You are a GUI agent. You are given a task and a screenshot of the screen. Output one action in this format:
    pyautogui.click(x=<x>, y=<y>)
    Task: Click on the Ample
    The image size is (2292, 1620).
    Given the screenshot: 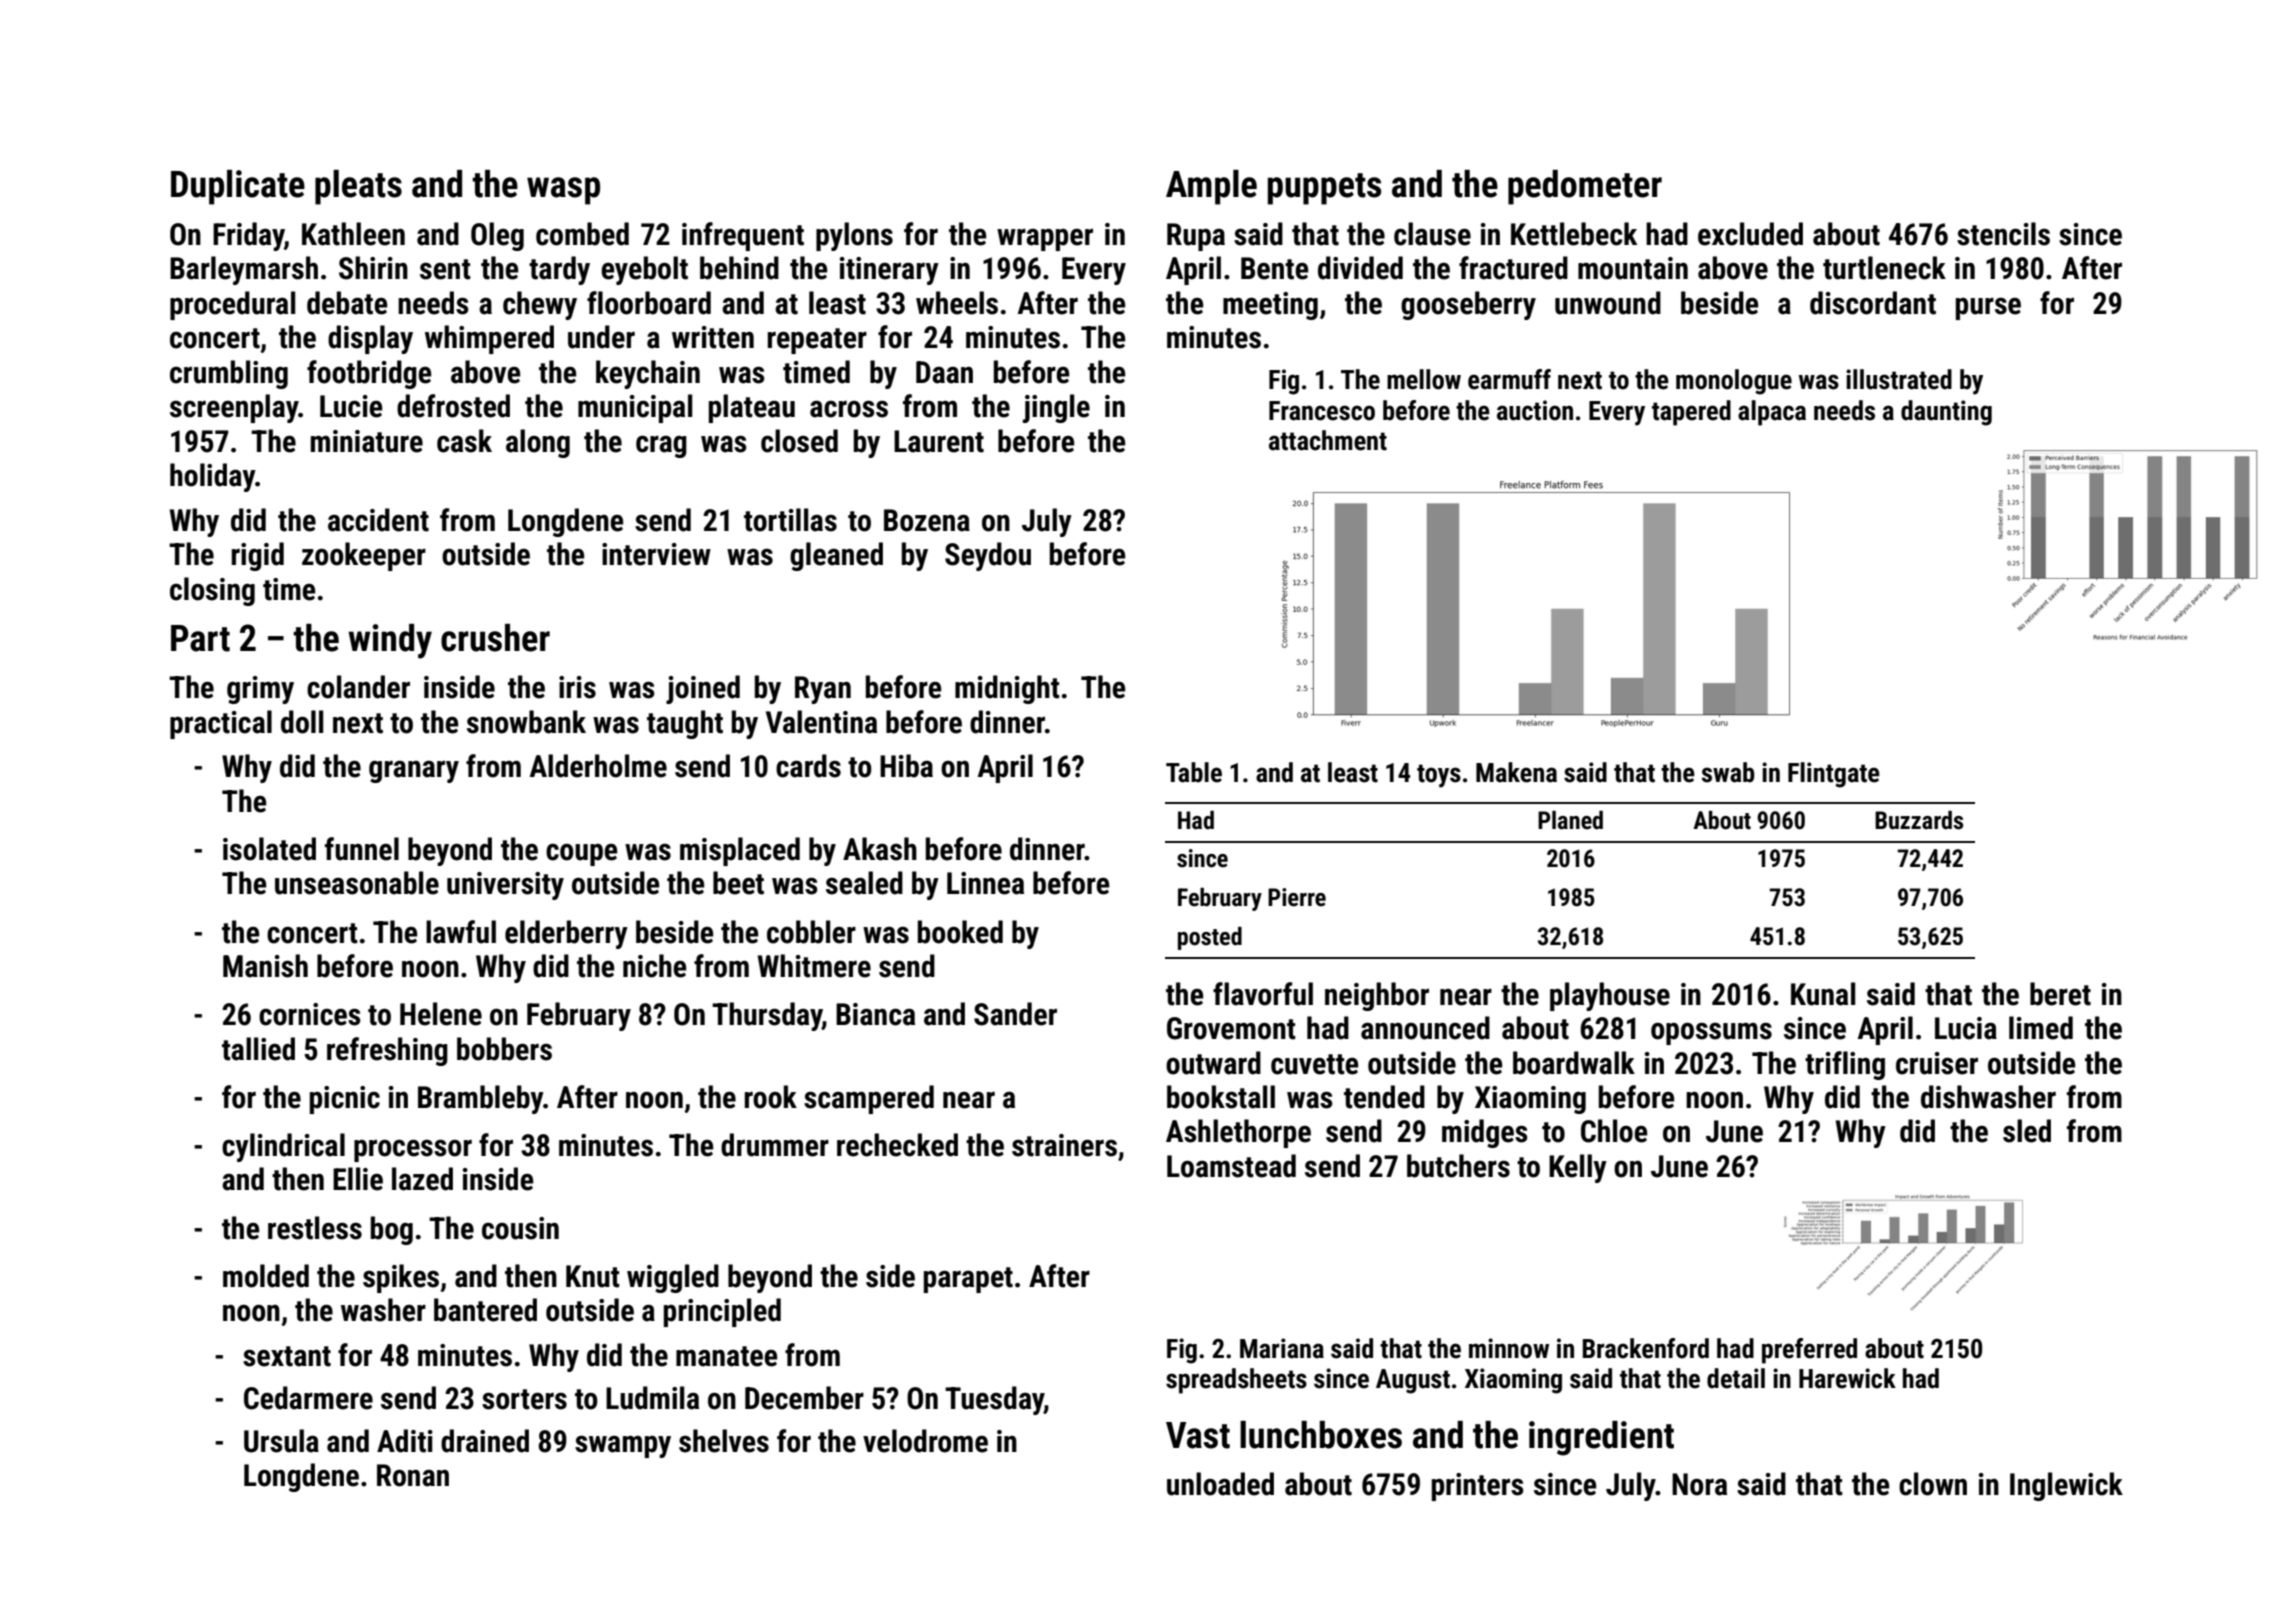 What is the action you would take?
    pyautogui.click(x=1211, y=187)
